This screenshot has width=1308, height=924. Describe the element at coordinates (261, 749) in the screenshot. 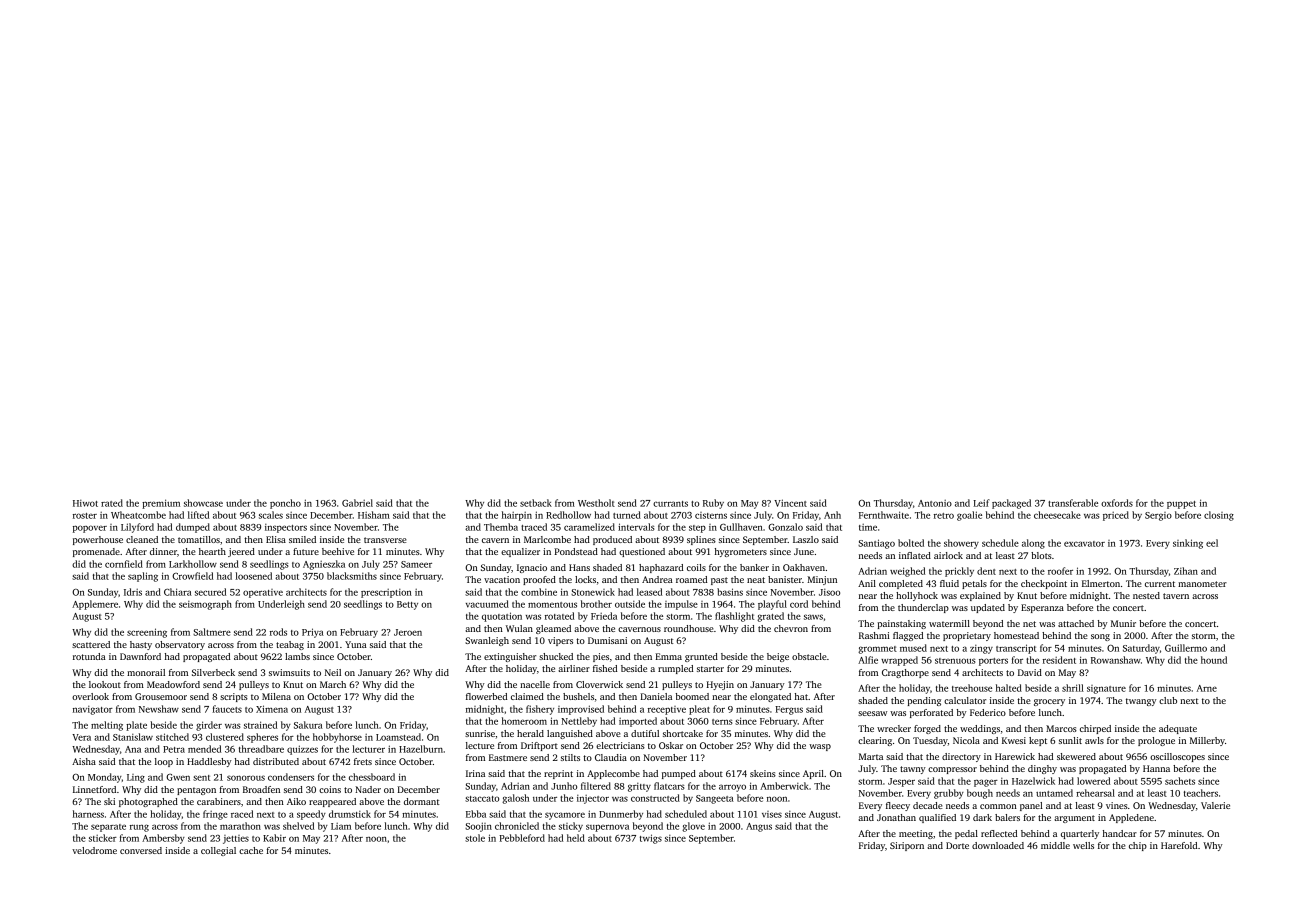

I see `threadbare` at that location.
